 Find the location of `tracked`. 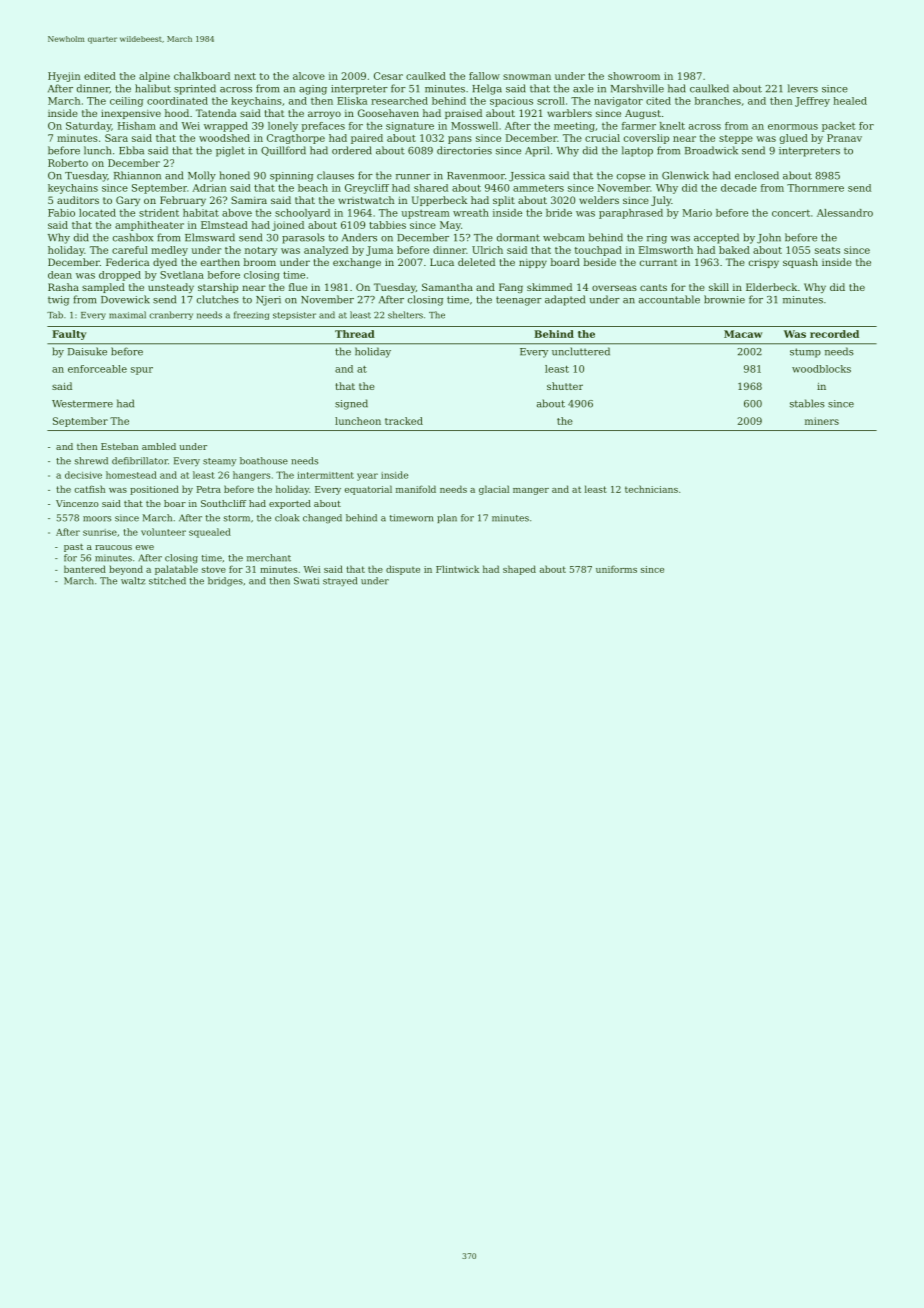

tracked is located at coordinates (404, 421).
